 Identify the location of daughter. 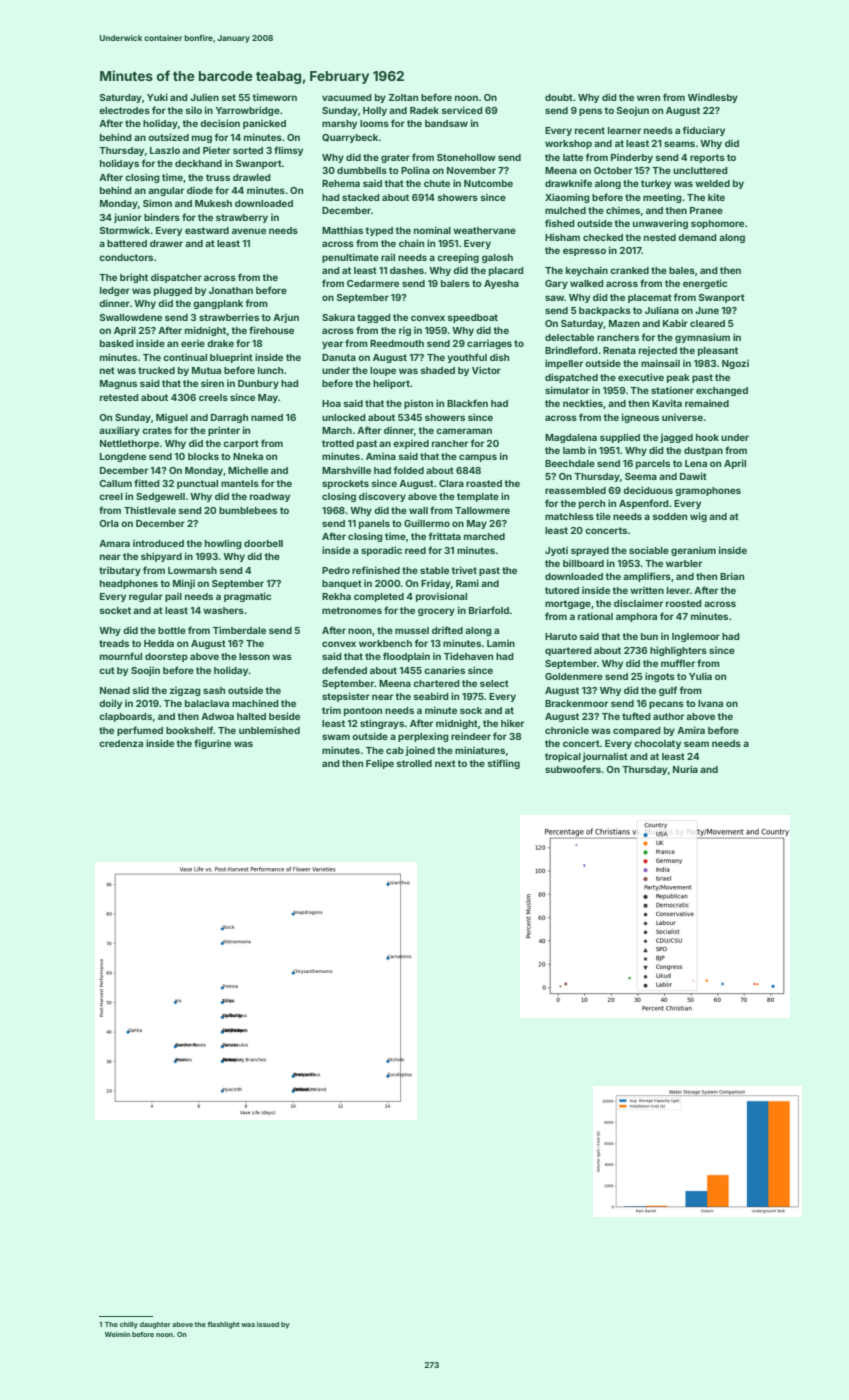
(155, 1325).
